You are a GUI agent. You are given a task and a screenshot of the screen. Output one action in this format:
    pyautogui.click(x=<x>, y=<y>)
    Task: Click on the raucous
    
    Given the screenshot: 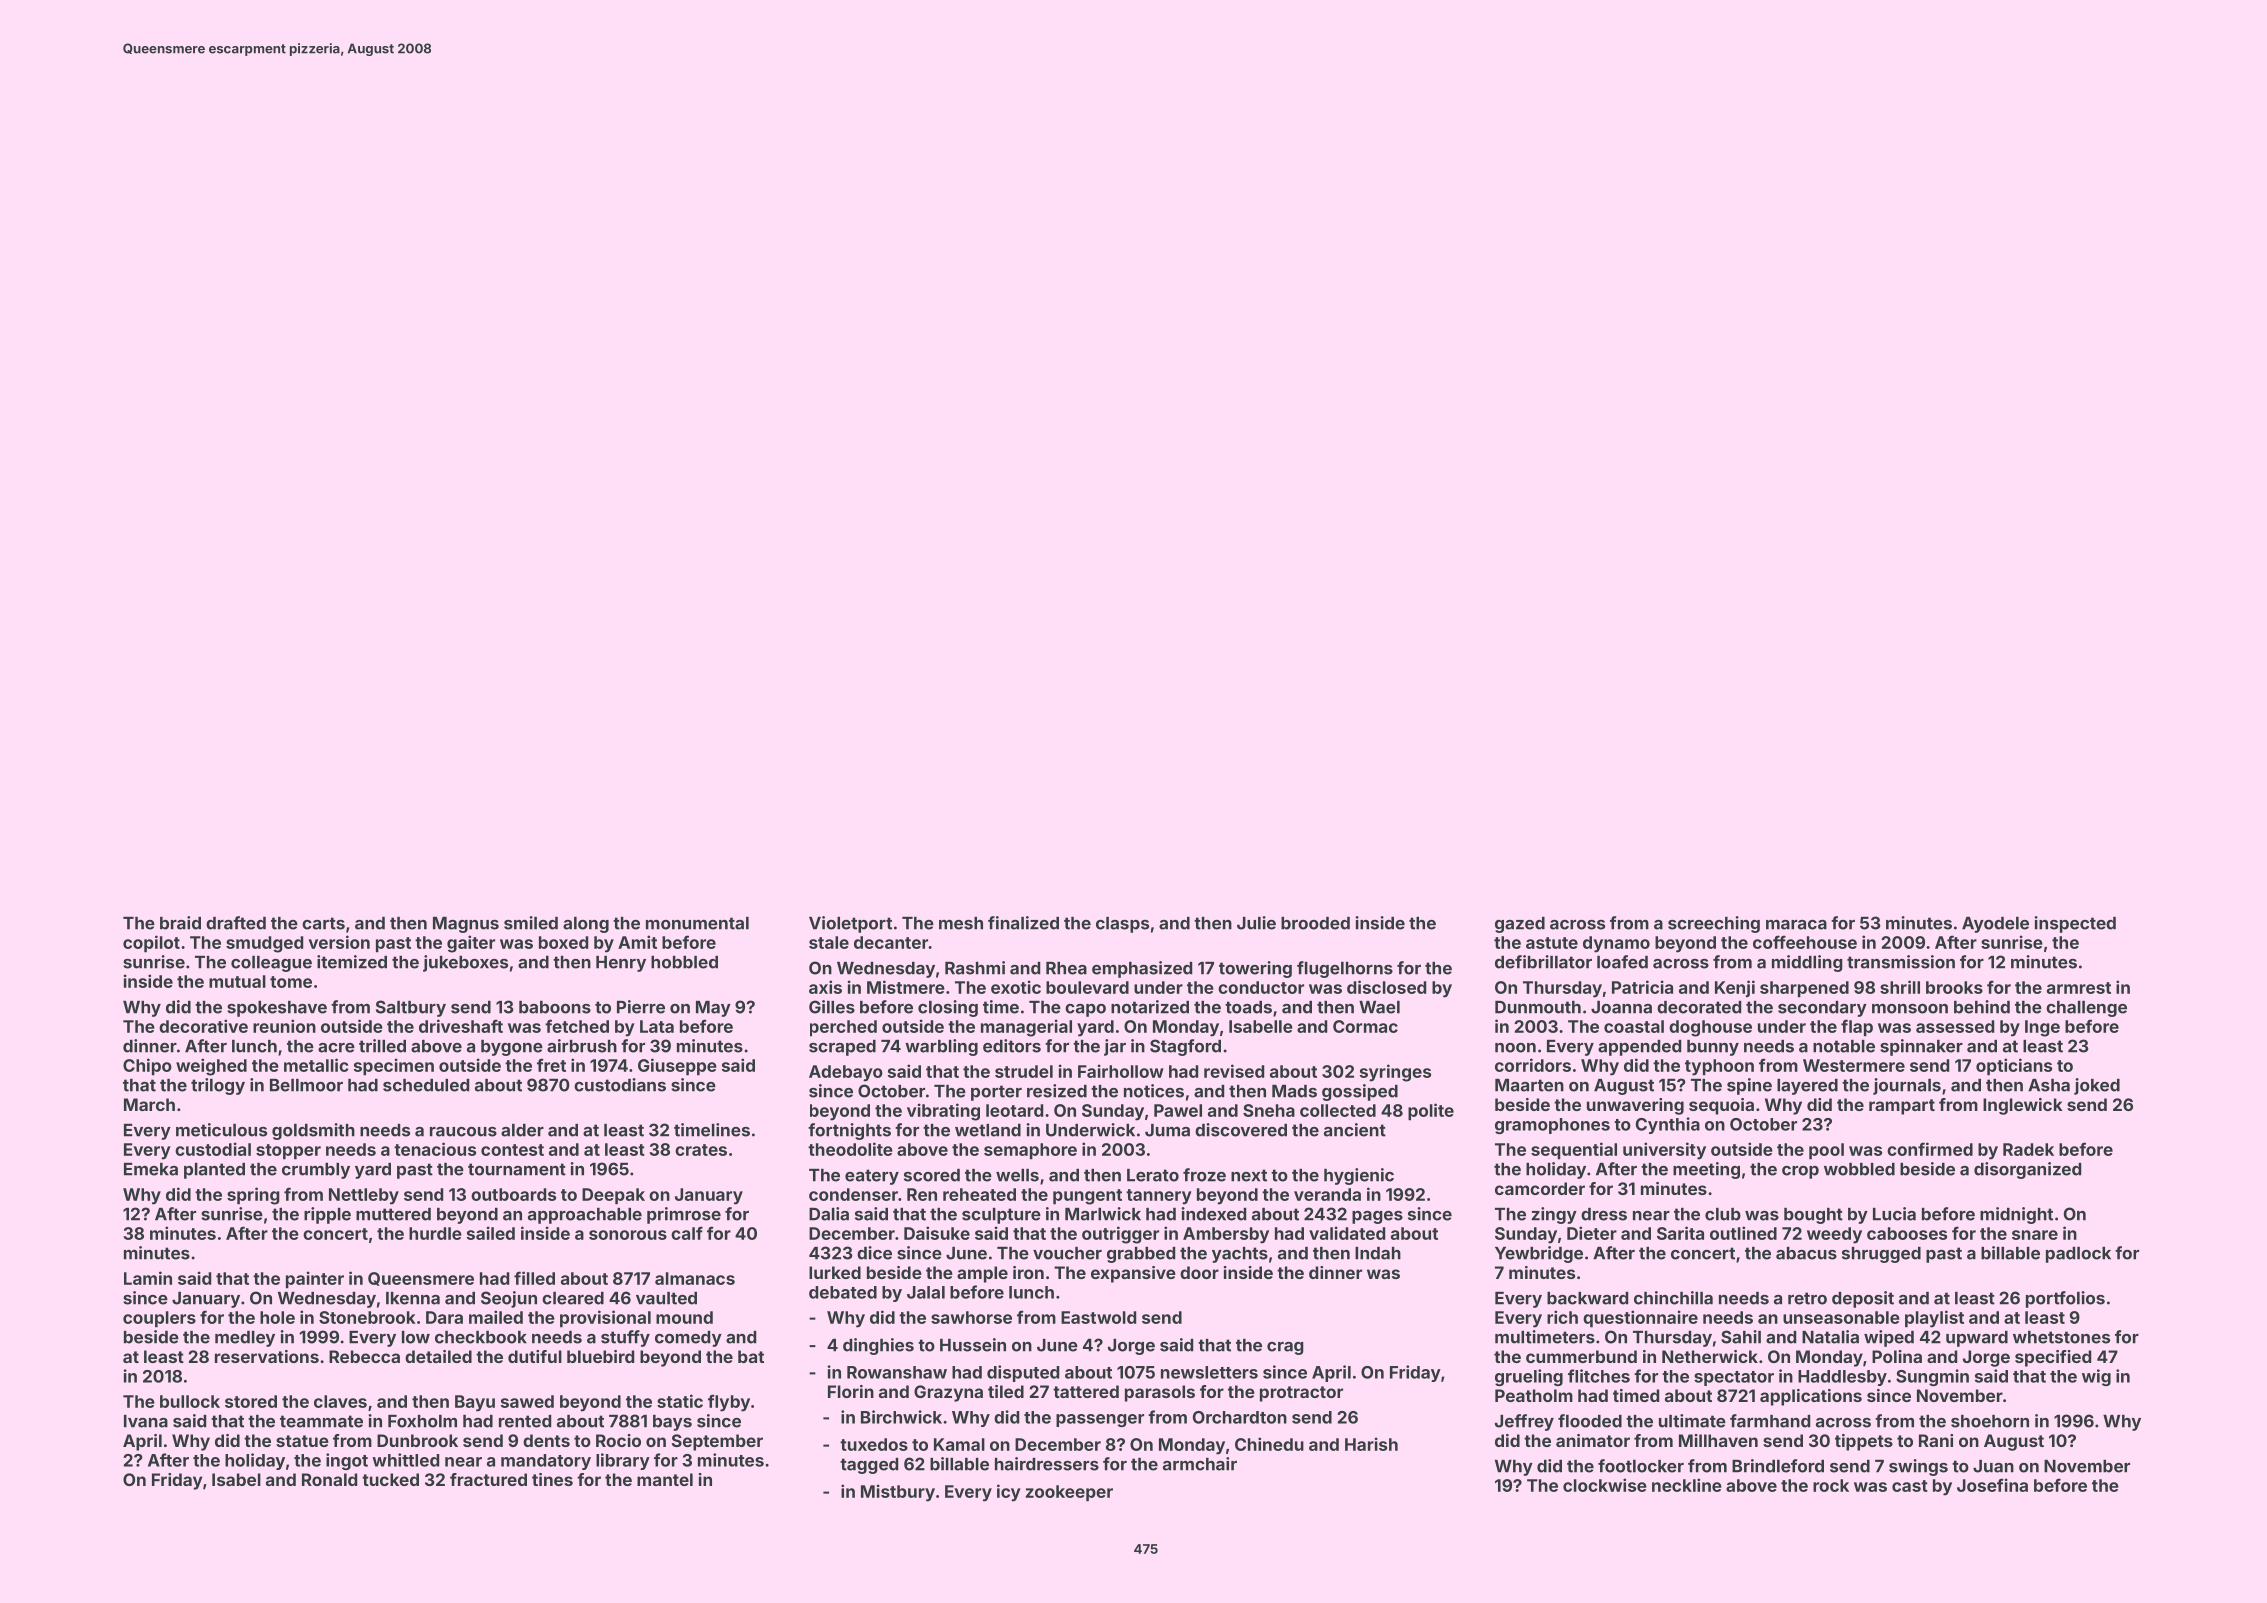 What is the action you would take?
    pyautogui.click(x=463, y=1132)
